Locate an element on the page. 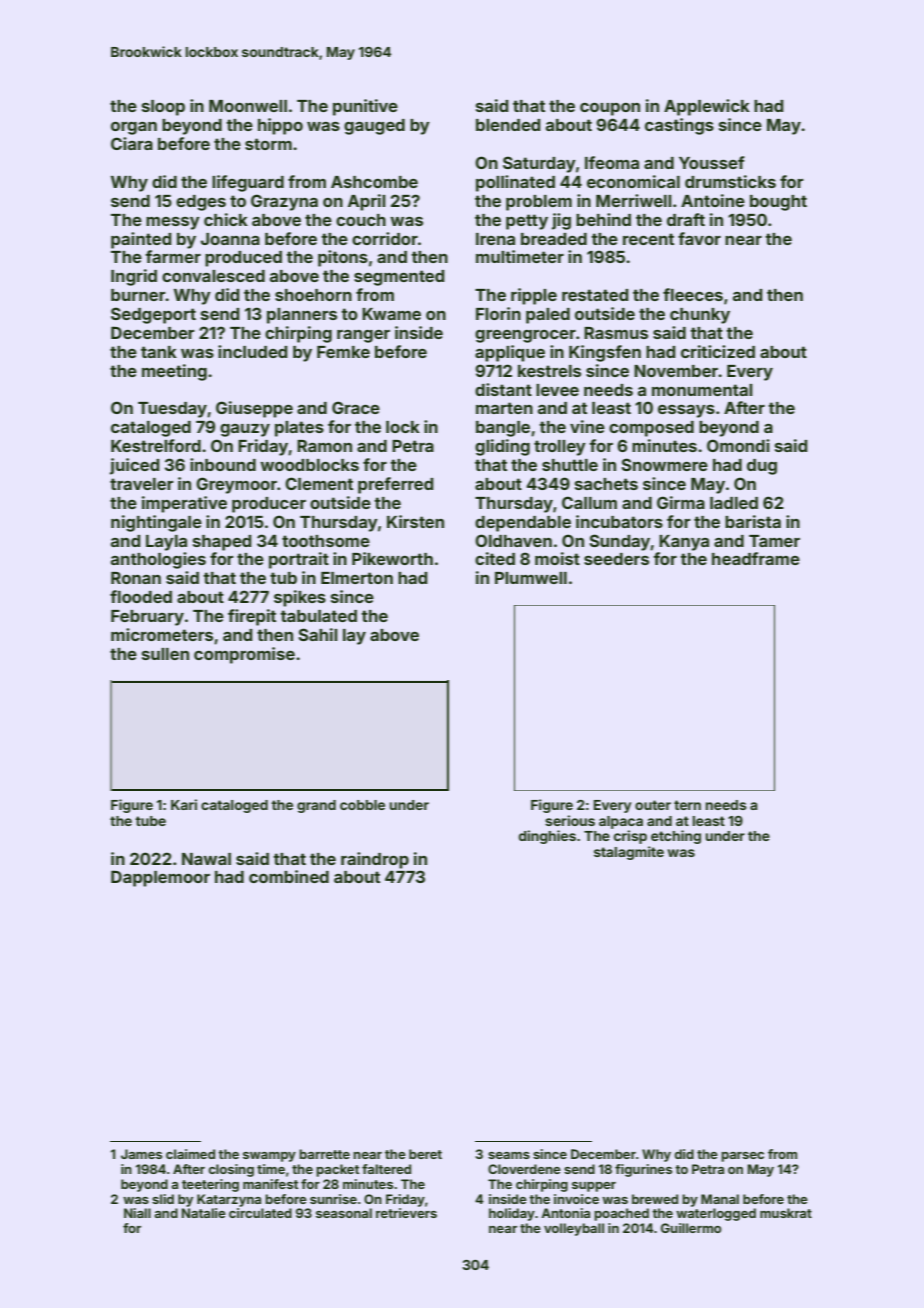 Image resolution: width=924 pixels, height=1308 pixels. seasonal is located at coordinates (344, 1213).
